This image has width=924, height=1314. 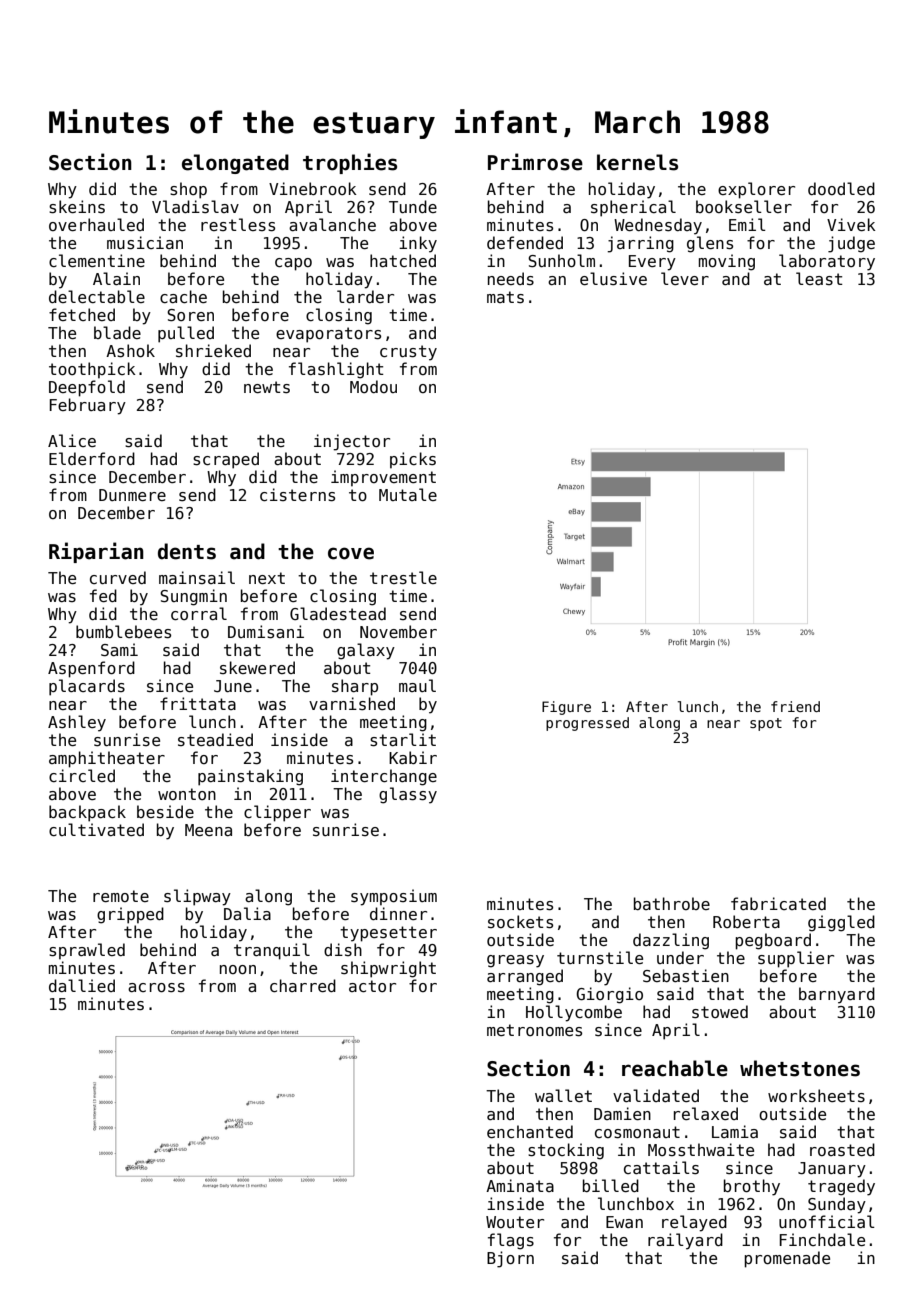 I want to click on fabricated, so click(x=778, y=903).
